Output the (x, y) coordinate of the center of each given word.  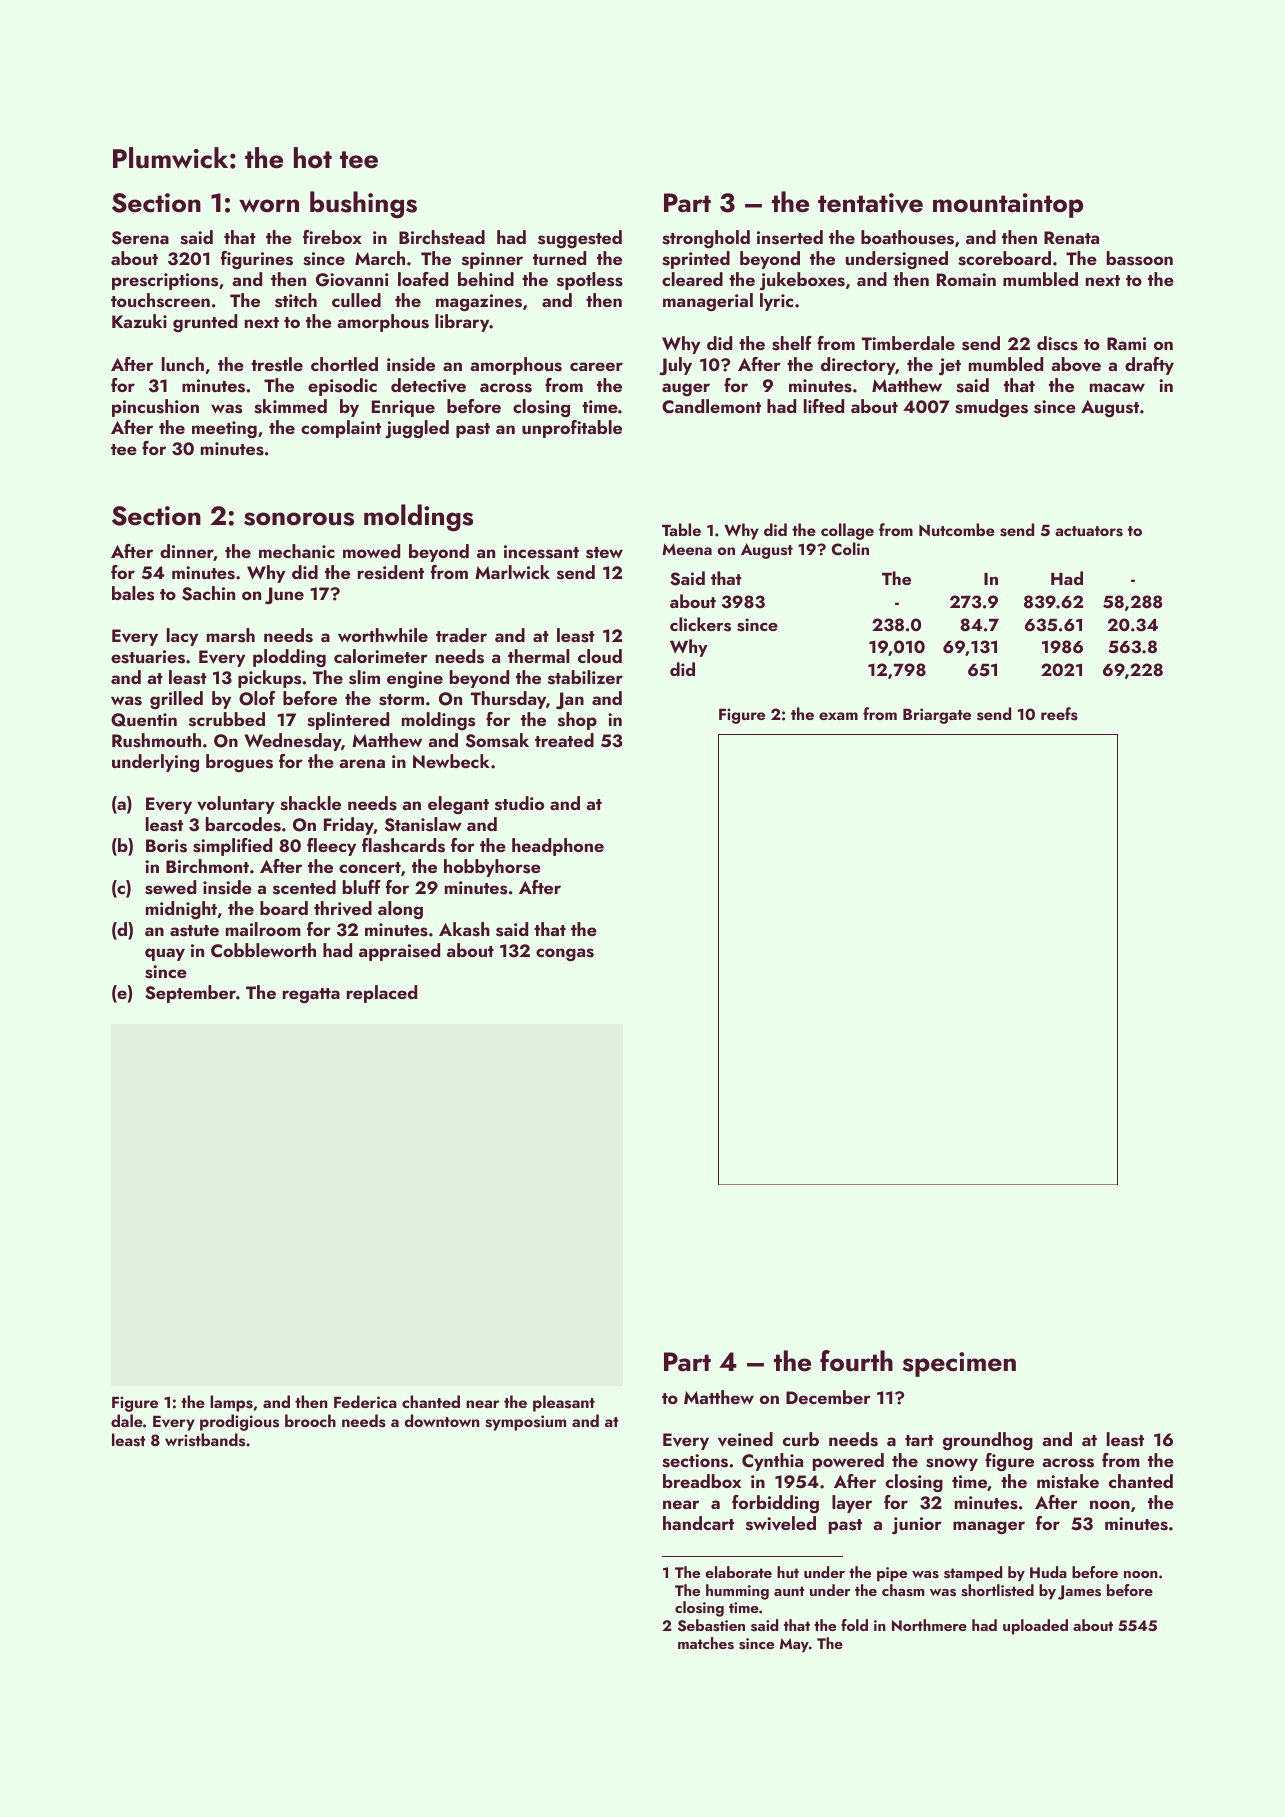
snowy (952, 1464)
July (675, 366)
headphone (558, 847)
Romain (966, 279)
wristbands (205, 1440)
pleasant (564, 1403)
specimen (959, 1364)
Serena (140, 238)
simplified (232, 847)
